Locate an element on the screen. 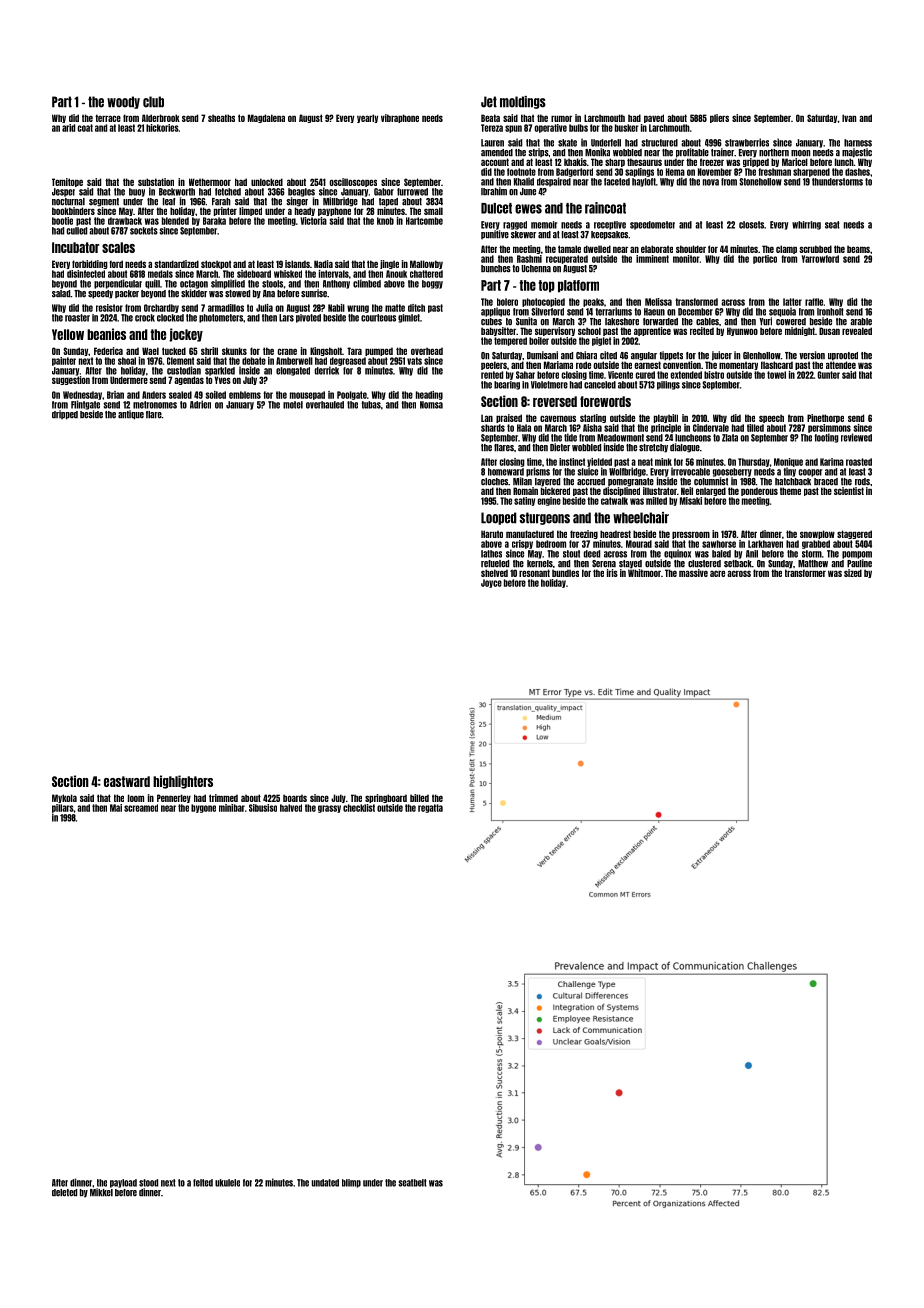 Image resolution: width=924 pixels, height=1308 pixels. ragged is located at coordinates (515, 225).
